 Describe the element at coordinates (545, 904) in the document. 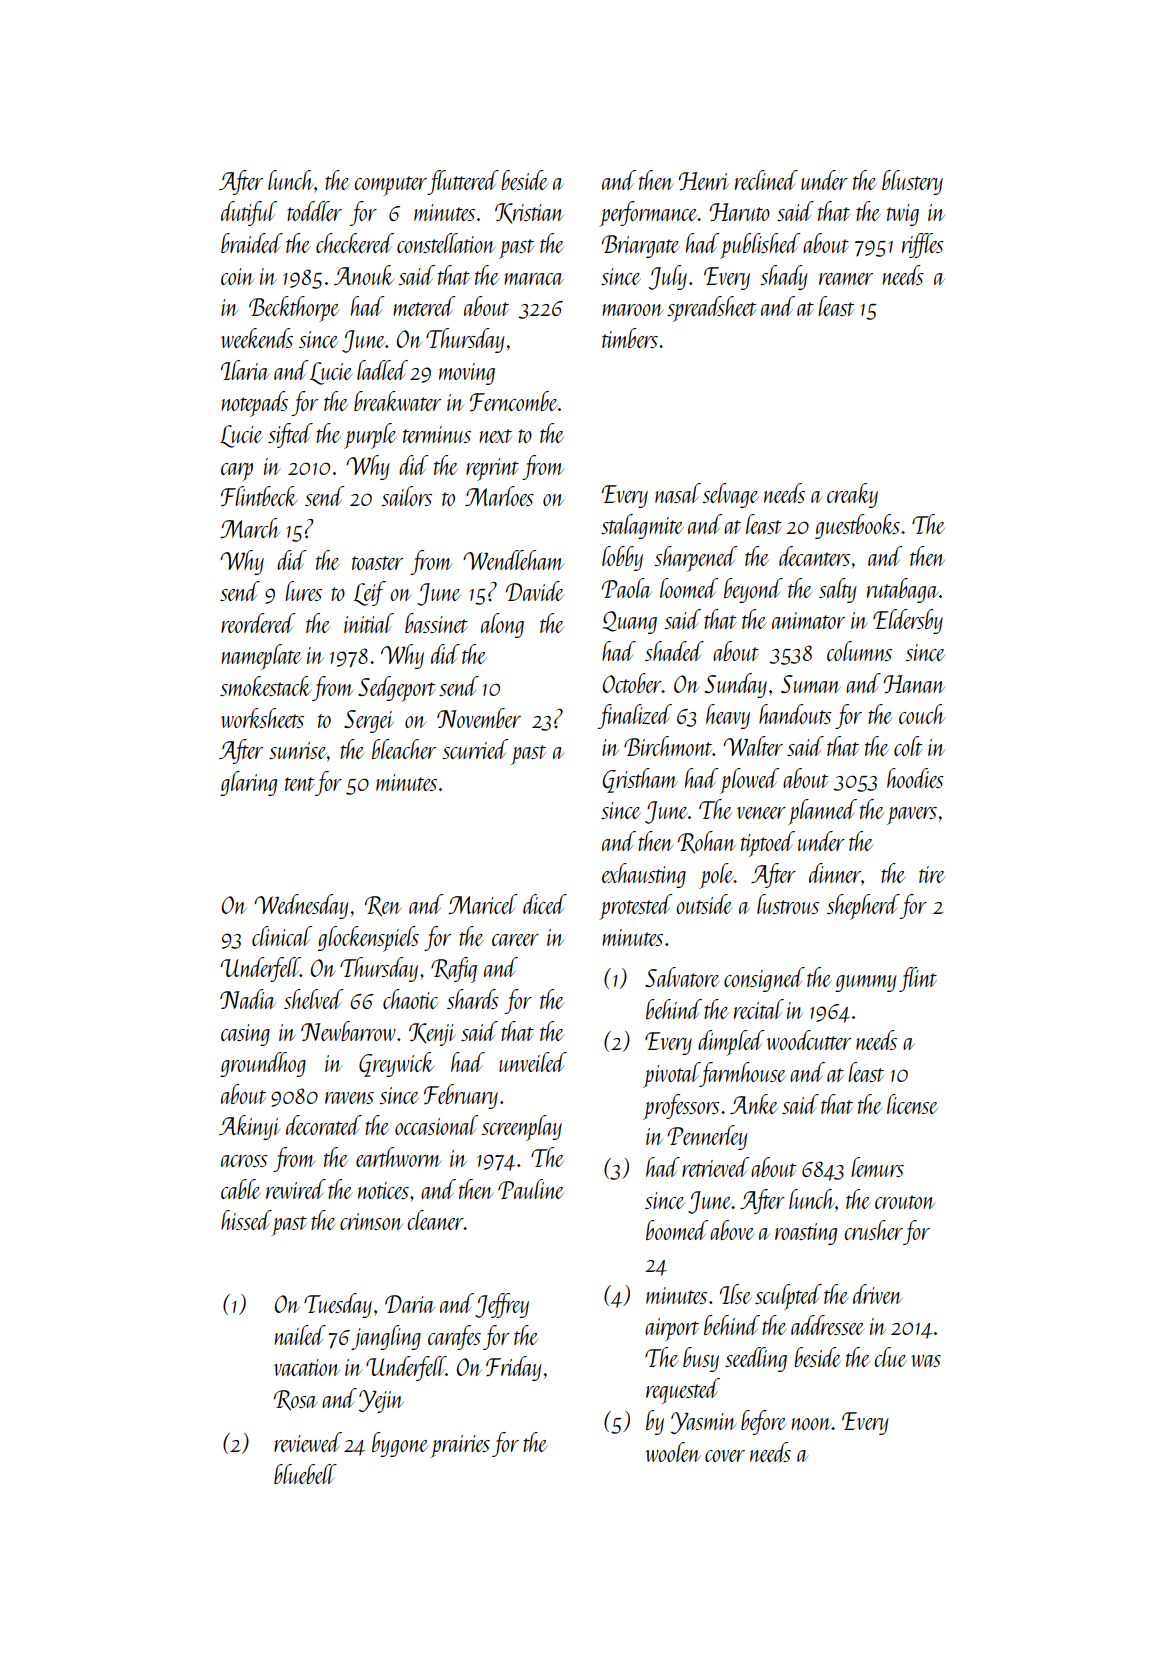

I see `diced` at that location.
